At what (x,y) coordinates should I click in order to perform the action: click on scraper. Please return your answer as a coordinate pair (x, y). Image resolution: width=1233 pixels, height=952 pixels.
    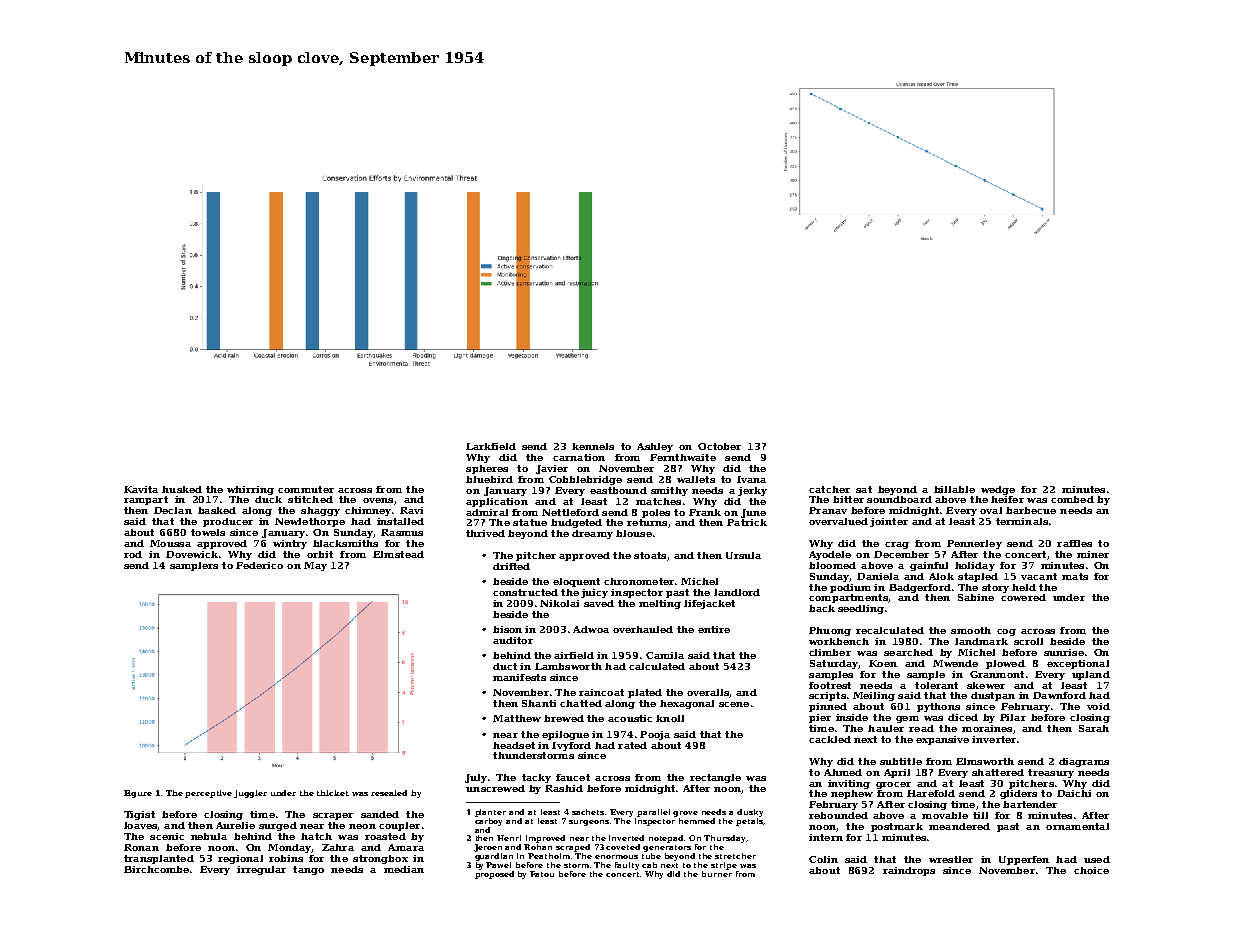
    Looking at the image, I should click on (333, 816).
